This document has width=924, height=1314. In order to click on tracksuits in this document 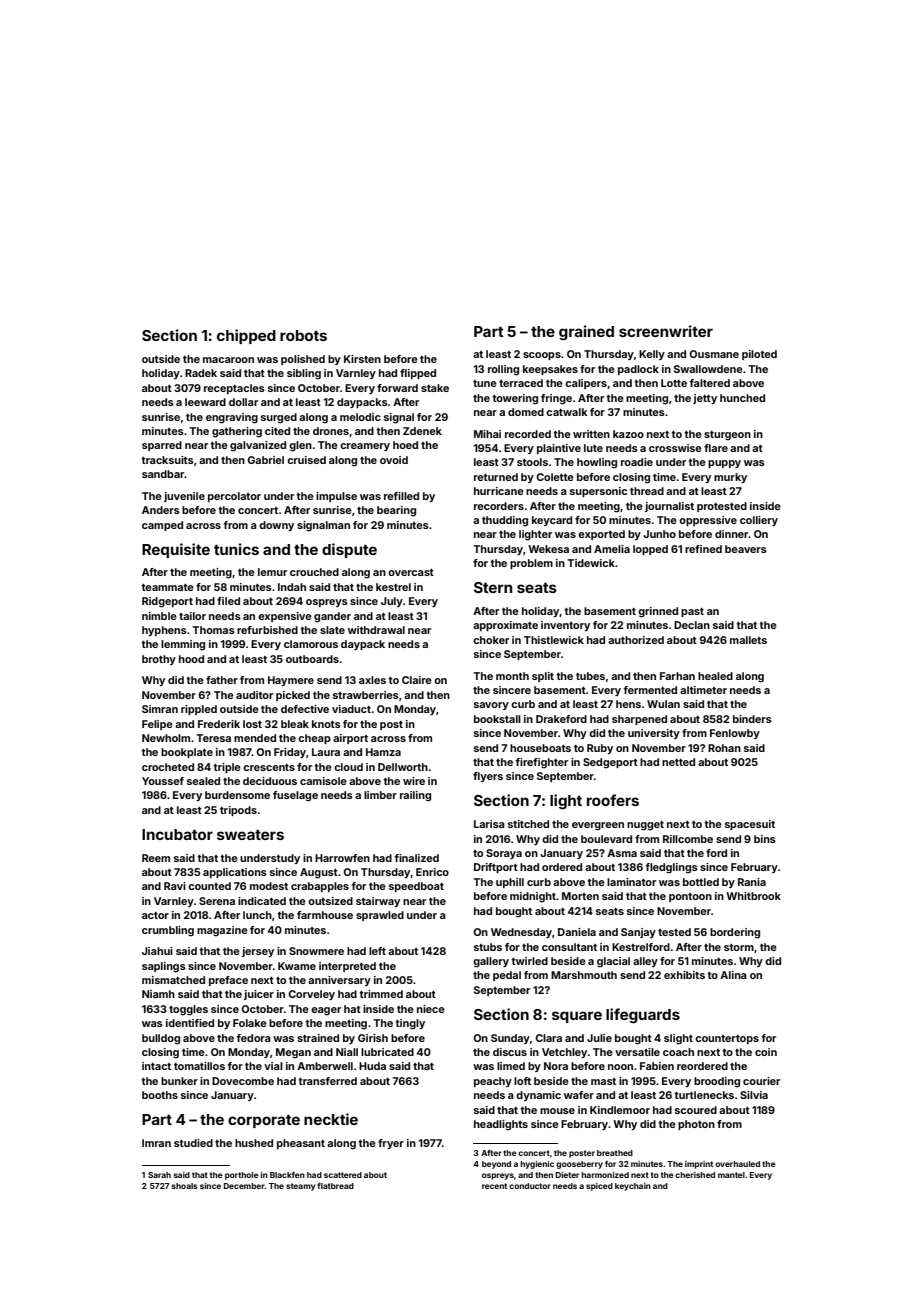, I will do `click(167, 460)`.
